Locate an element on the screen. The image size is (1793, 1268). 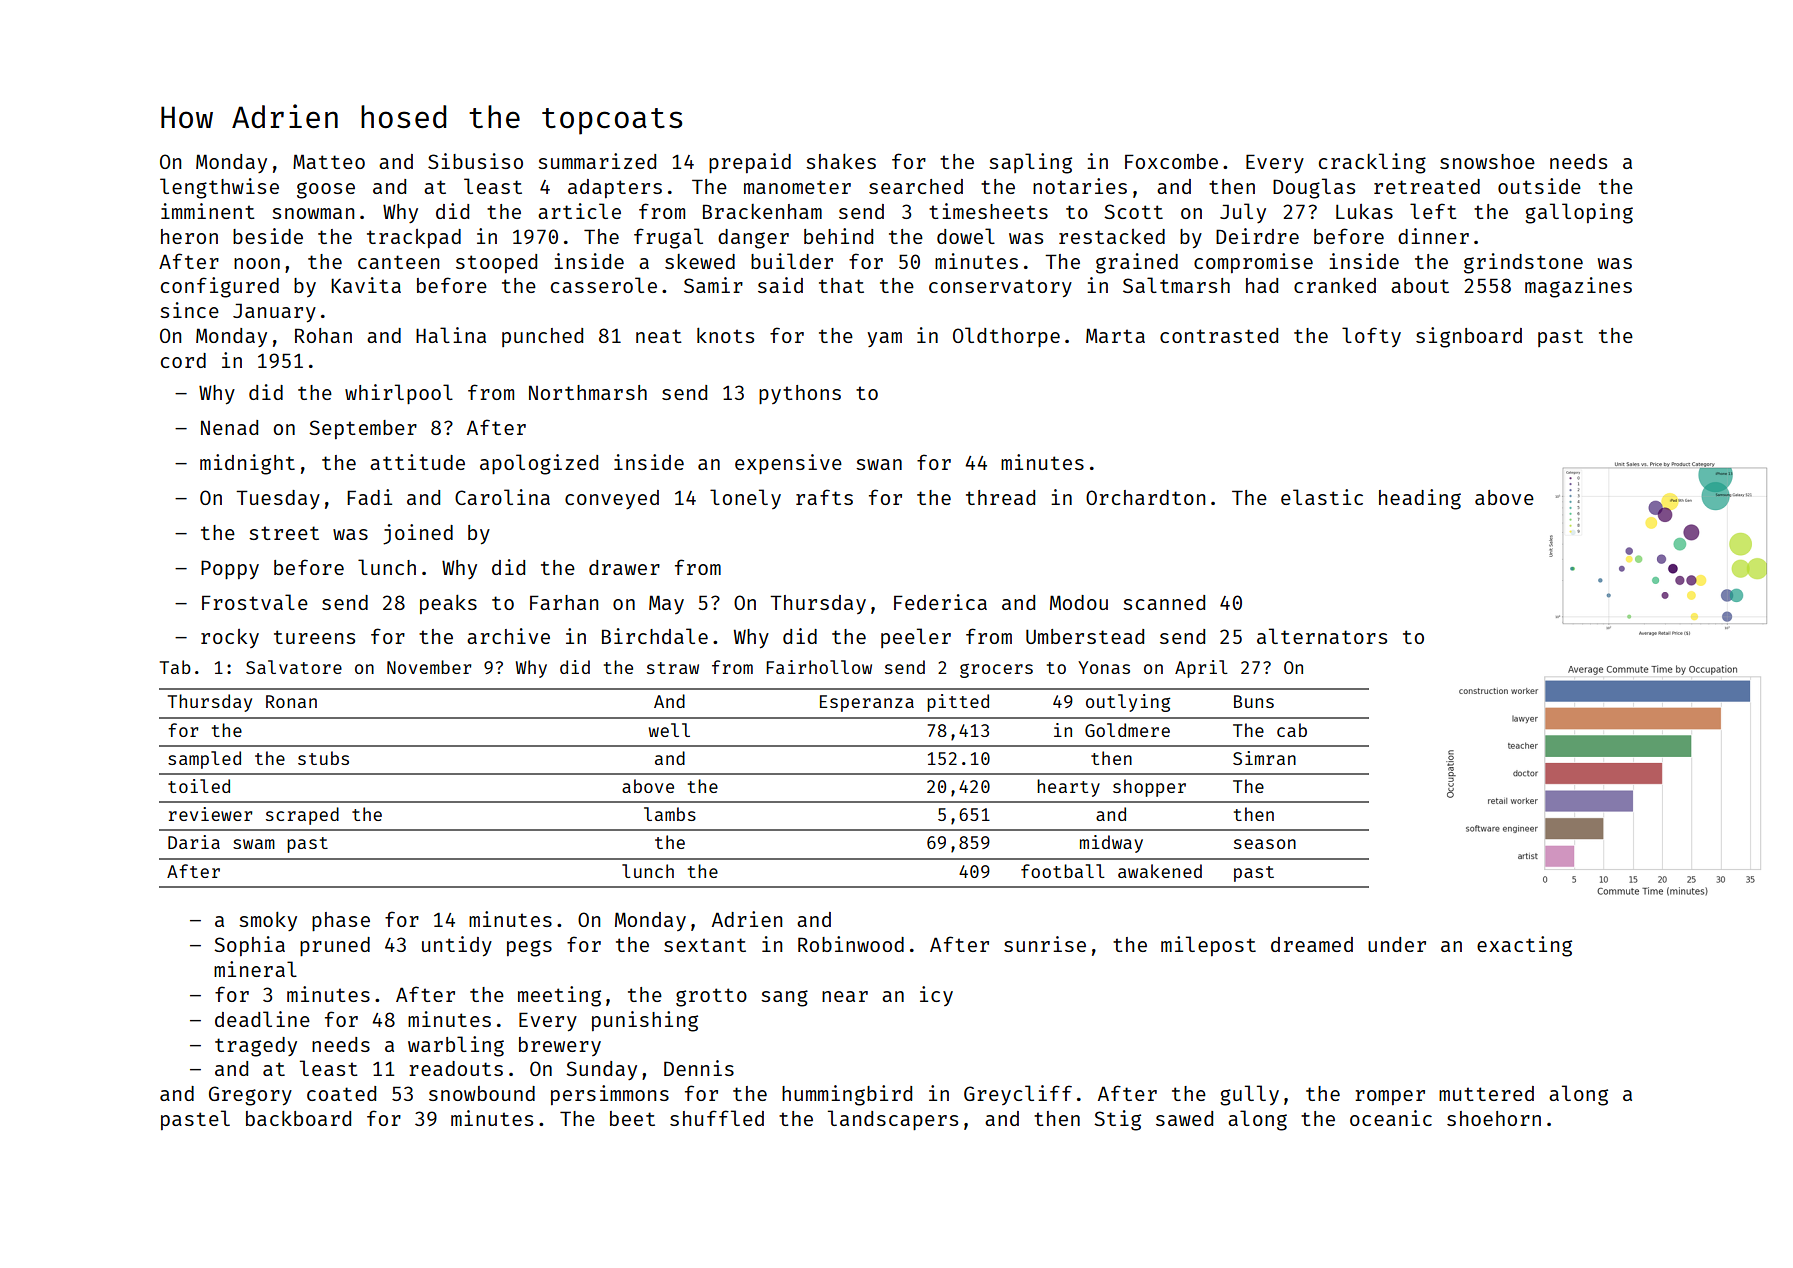
midnight is located at coordinates (247, 464).
